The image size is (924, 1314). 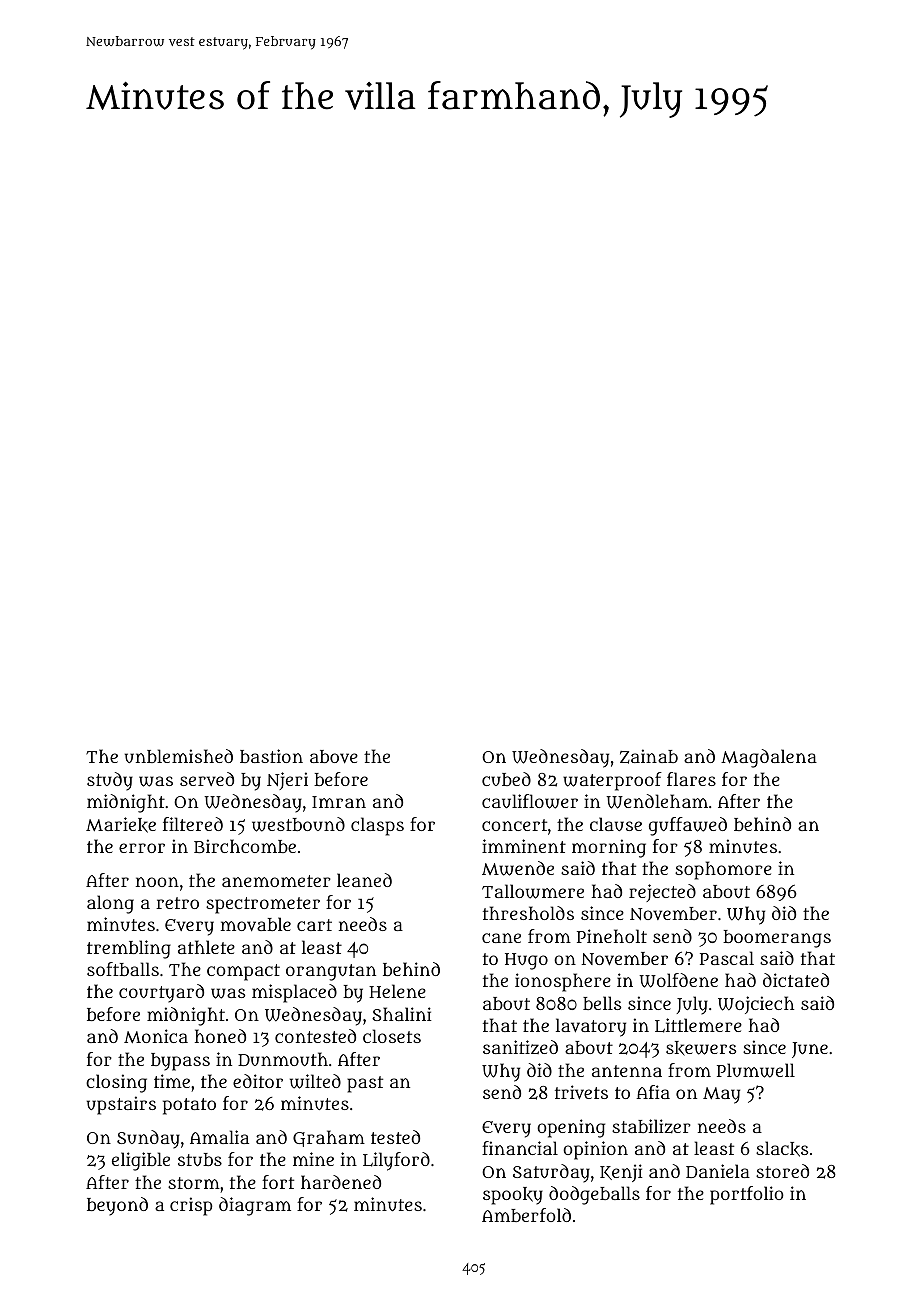 What do you see at coordinates (688, 826) in the page?
I see `guffawed` at bounding box center [688, 826].
